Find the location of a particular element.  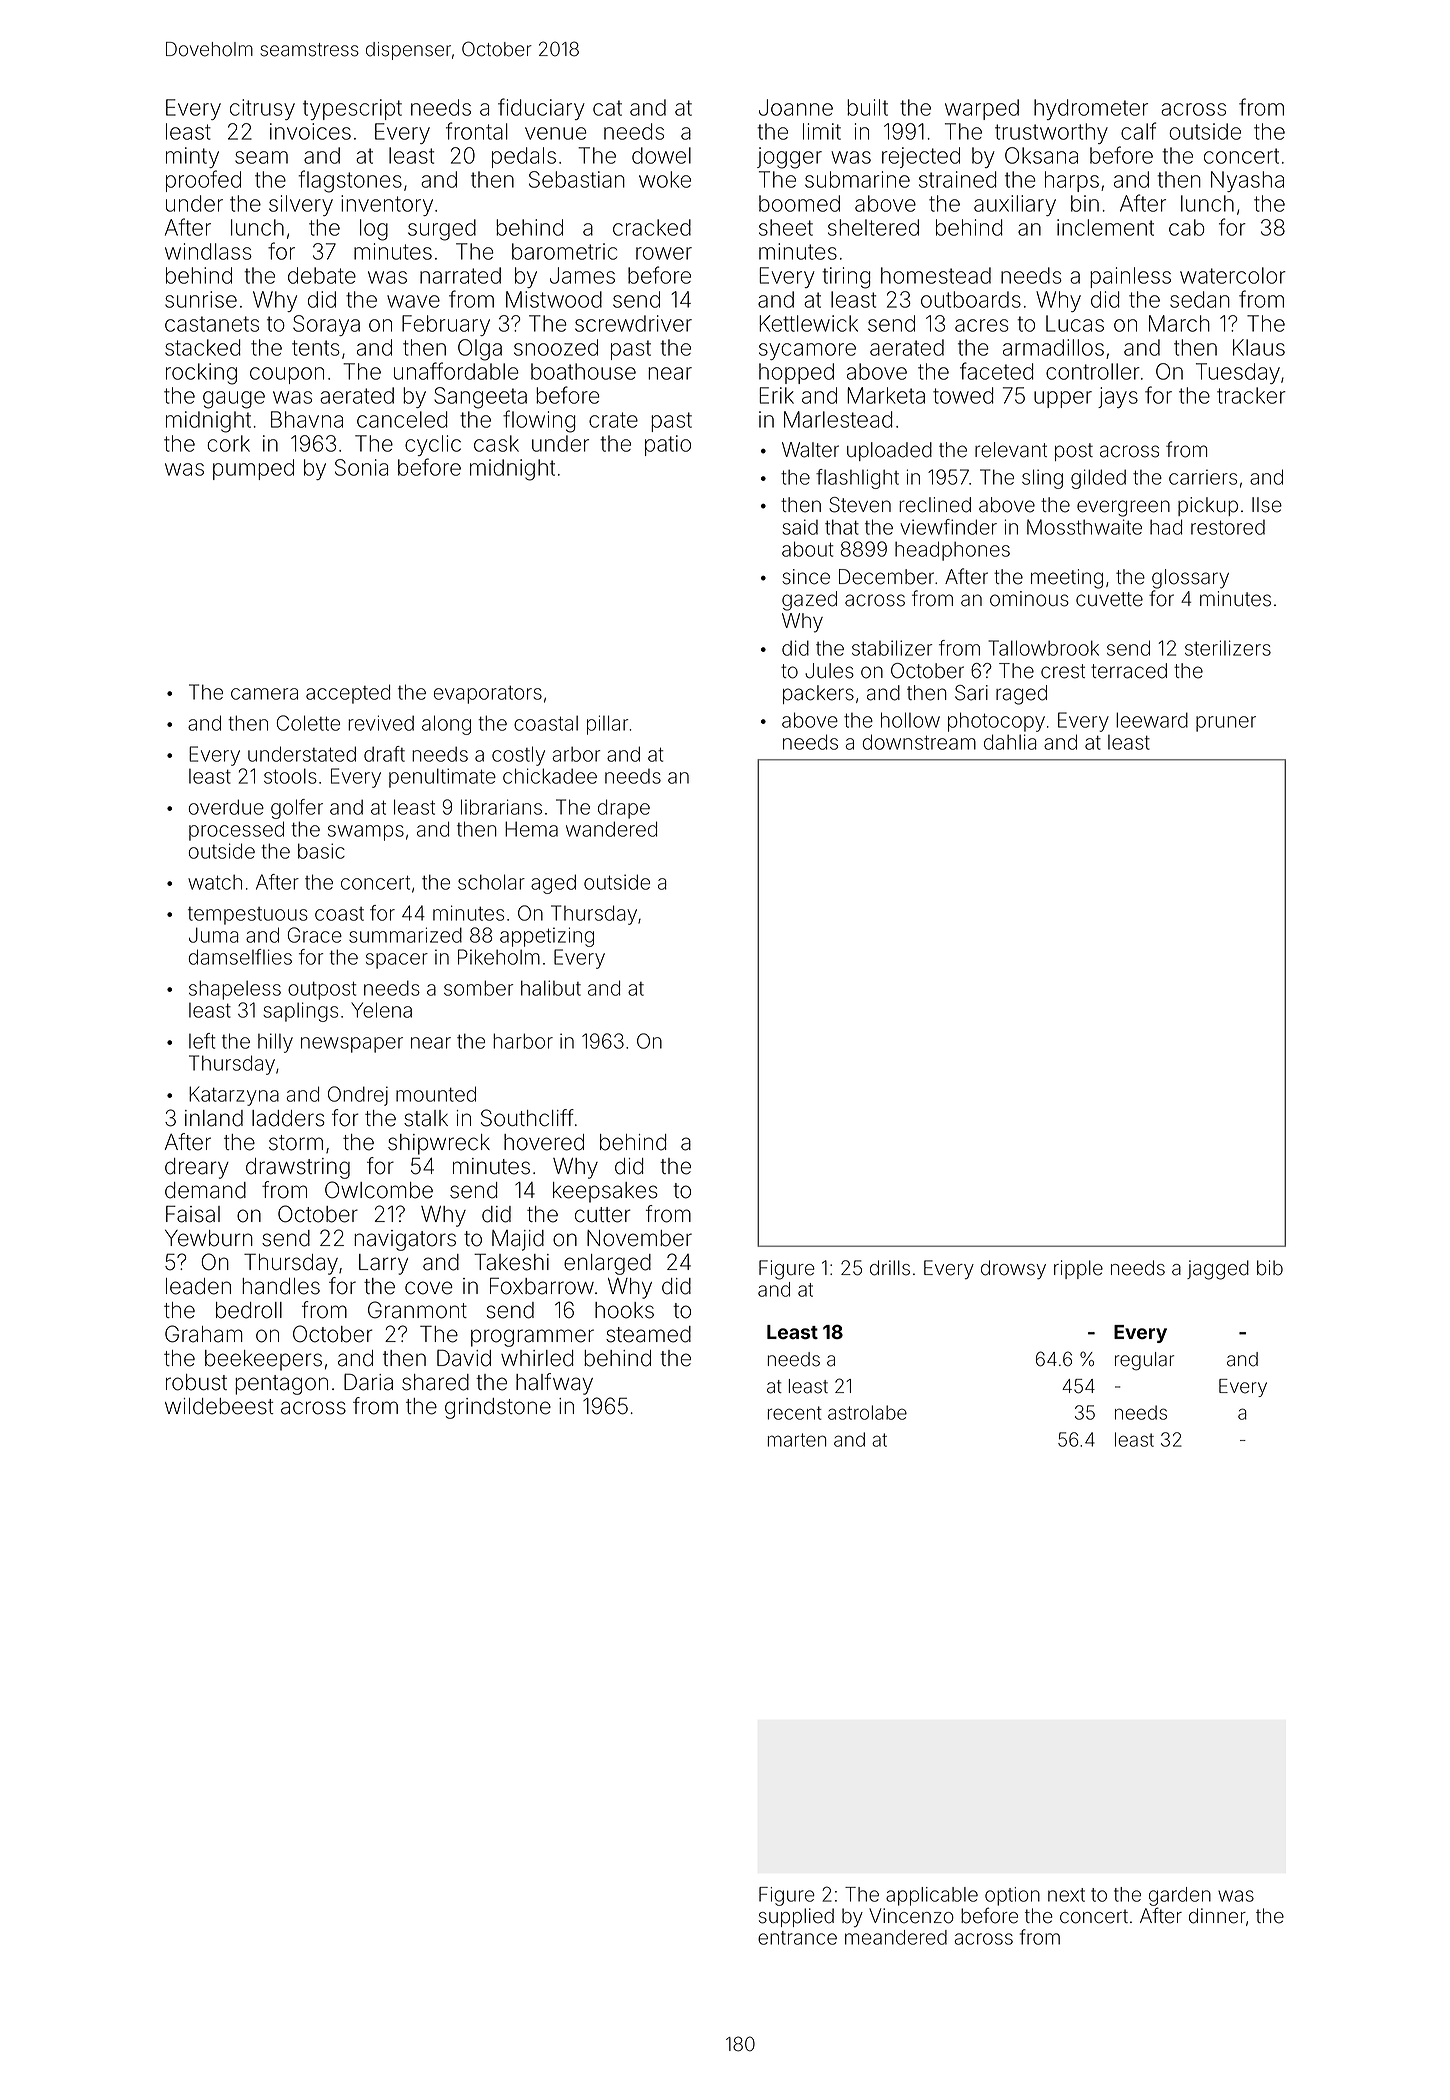

supplied is located at coordinates (796, 1917).
